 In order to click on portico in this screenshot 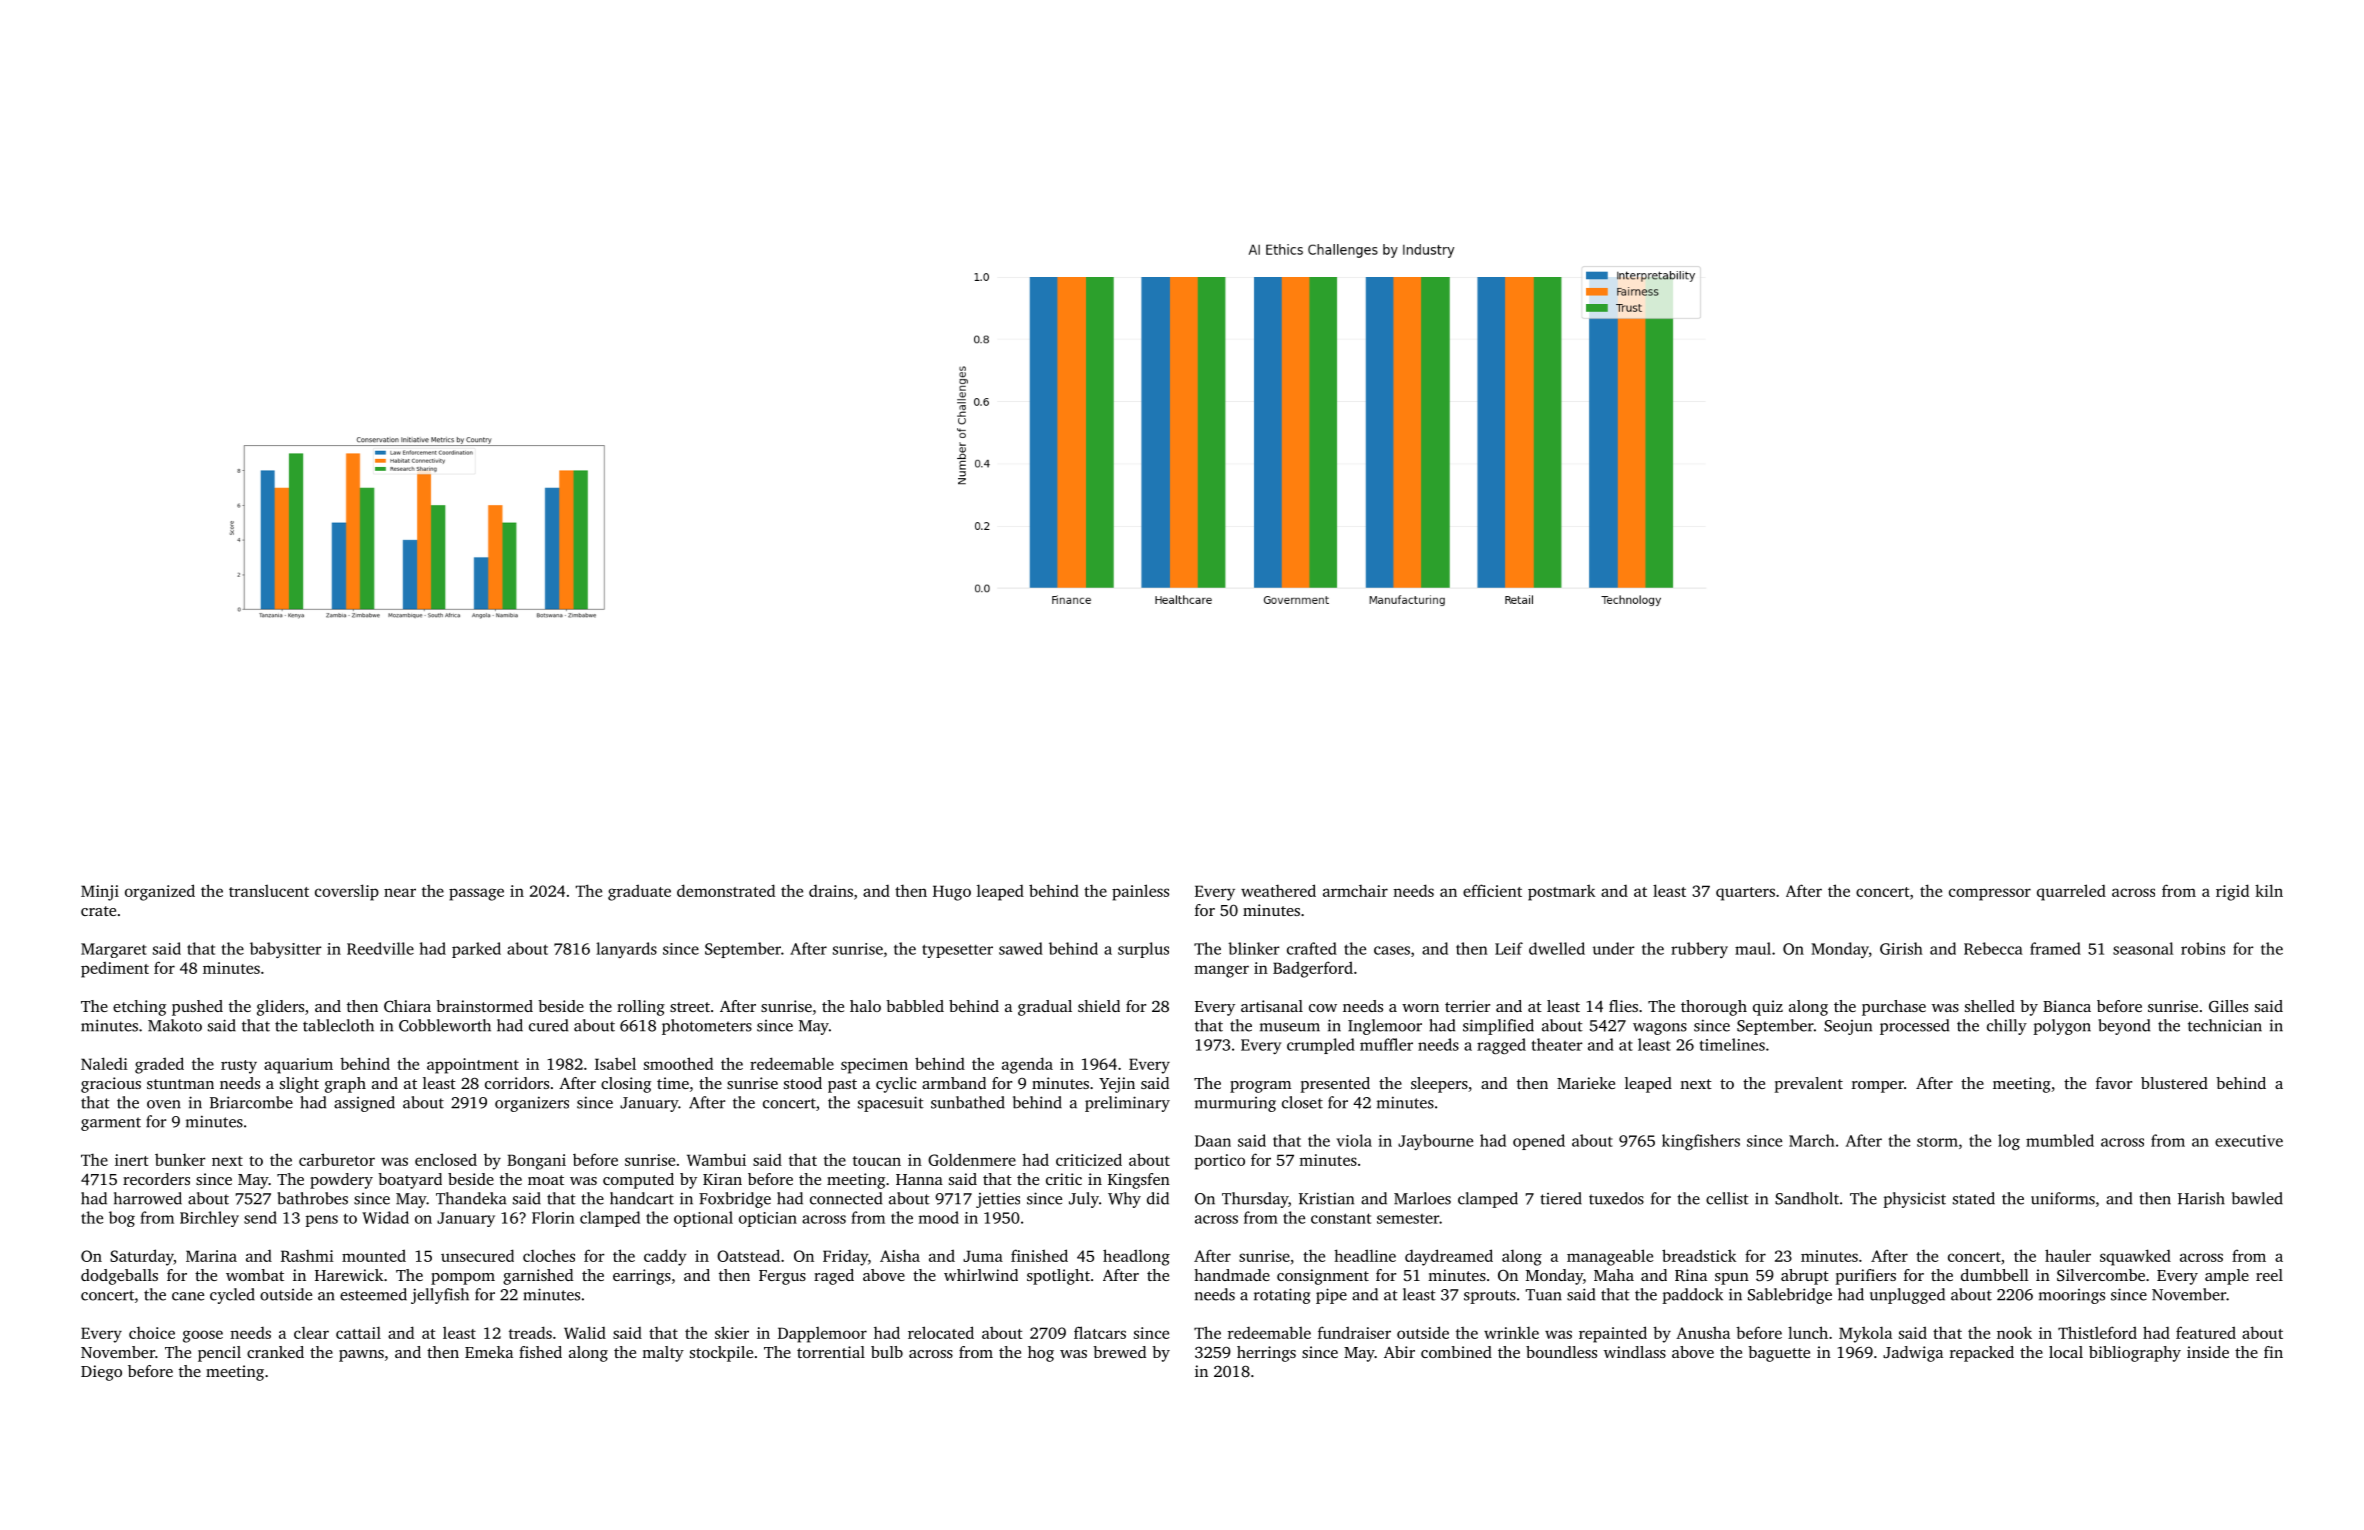, I will do `click(1220, 1162)`.
